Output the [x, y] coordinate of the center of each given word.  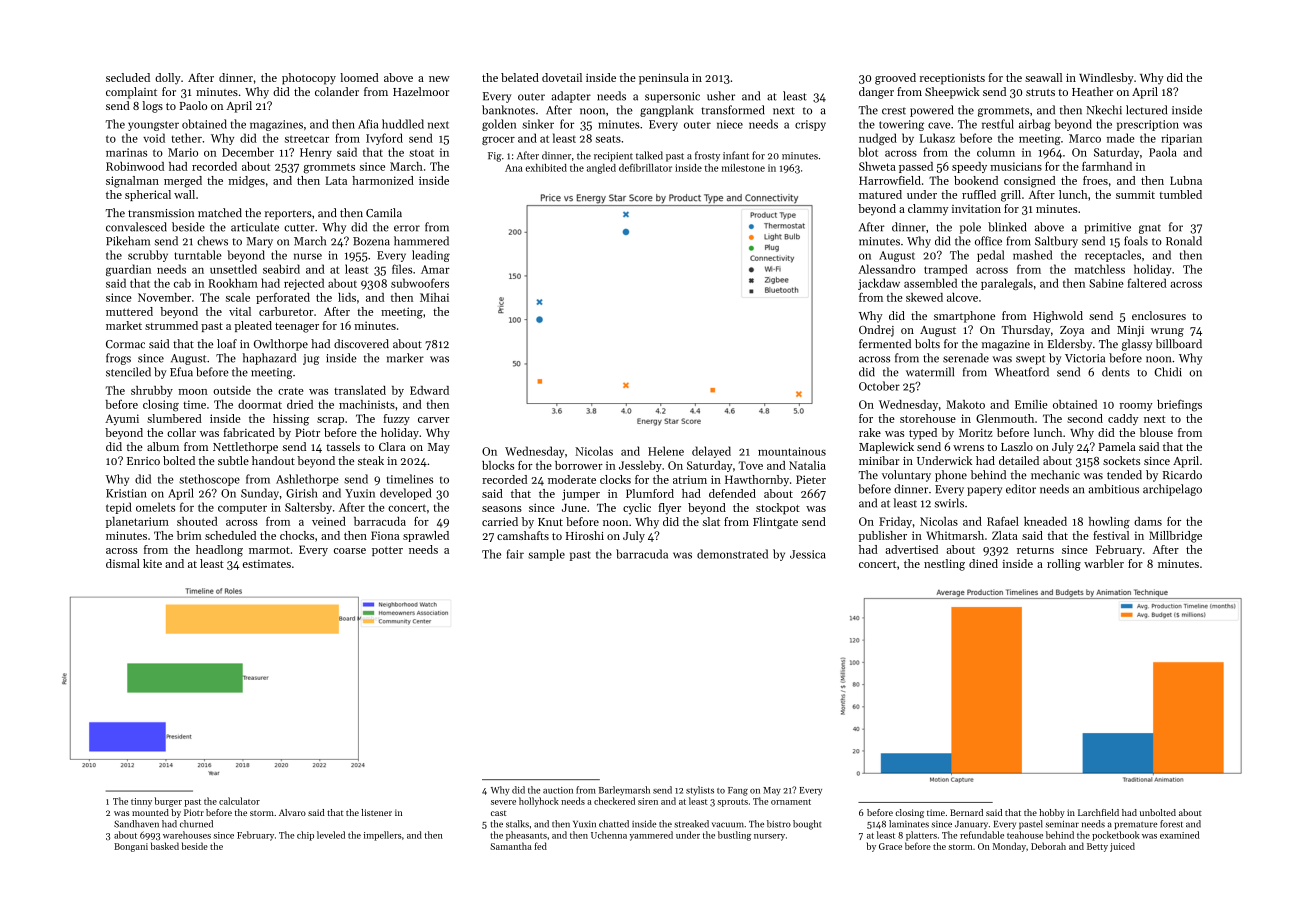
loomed [359, 77]
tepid [119, 508]
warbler [1104, 563]
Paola [1163, 152]
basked [165, 846]
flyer [670, 509]
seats [608, 139]
